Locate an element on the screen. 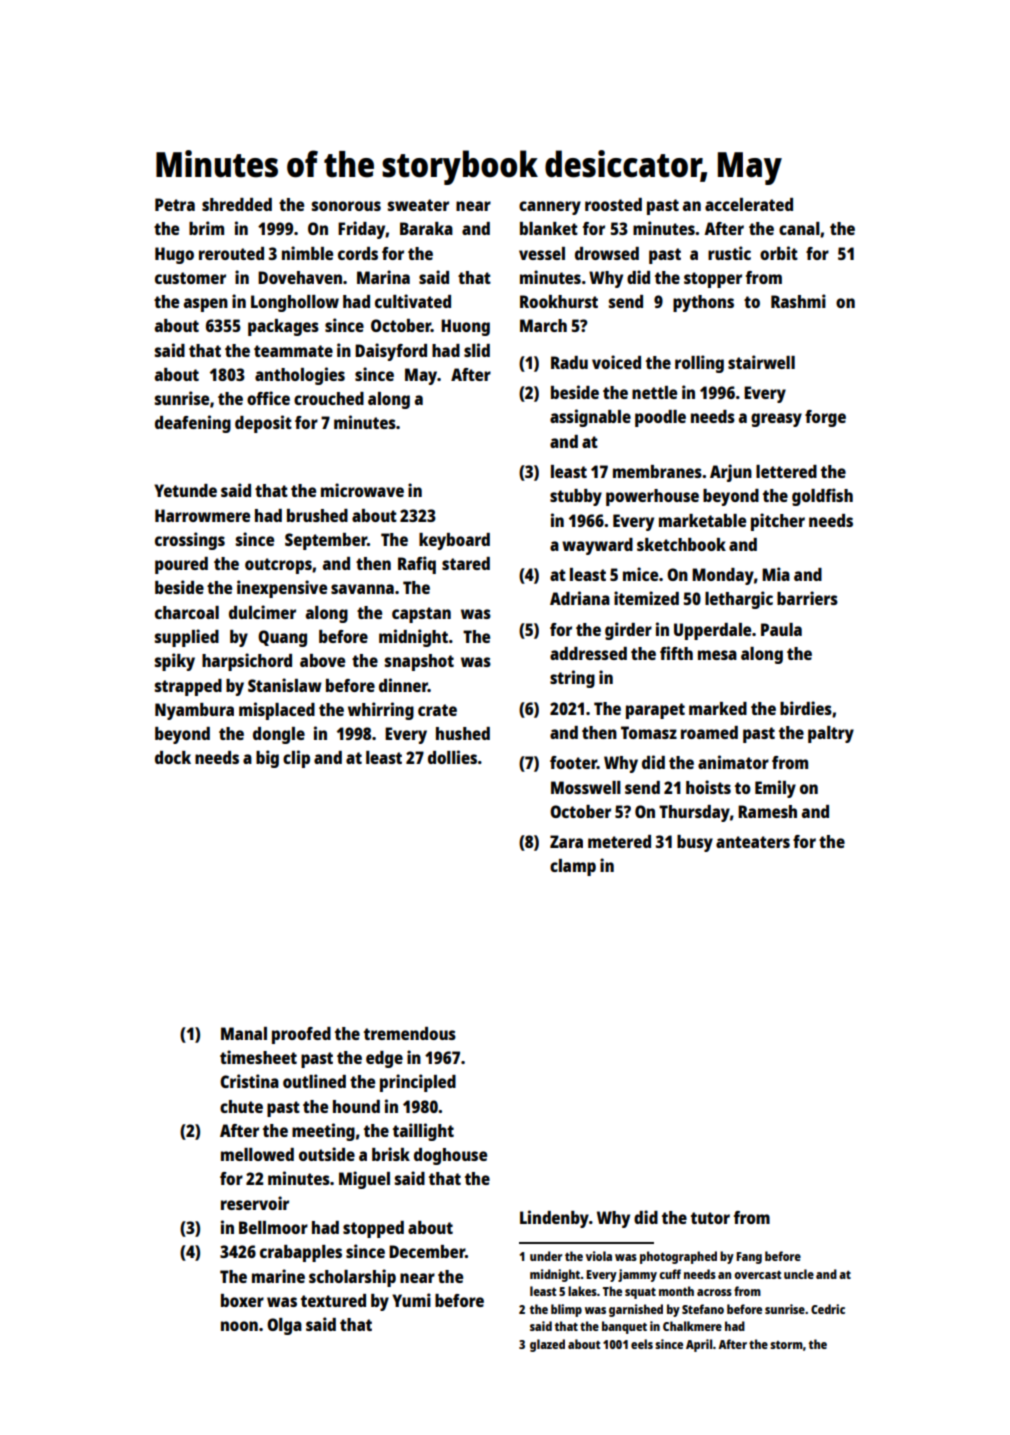 This screenshot has height=1435, width=1010. vessel is located at coordinates (542, 253).
